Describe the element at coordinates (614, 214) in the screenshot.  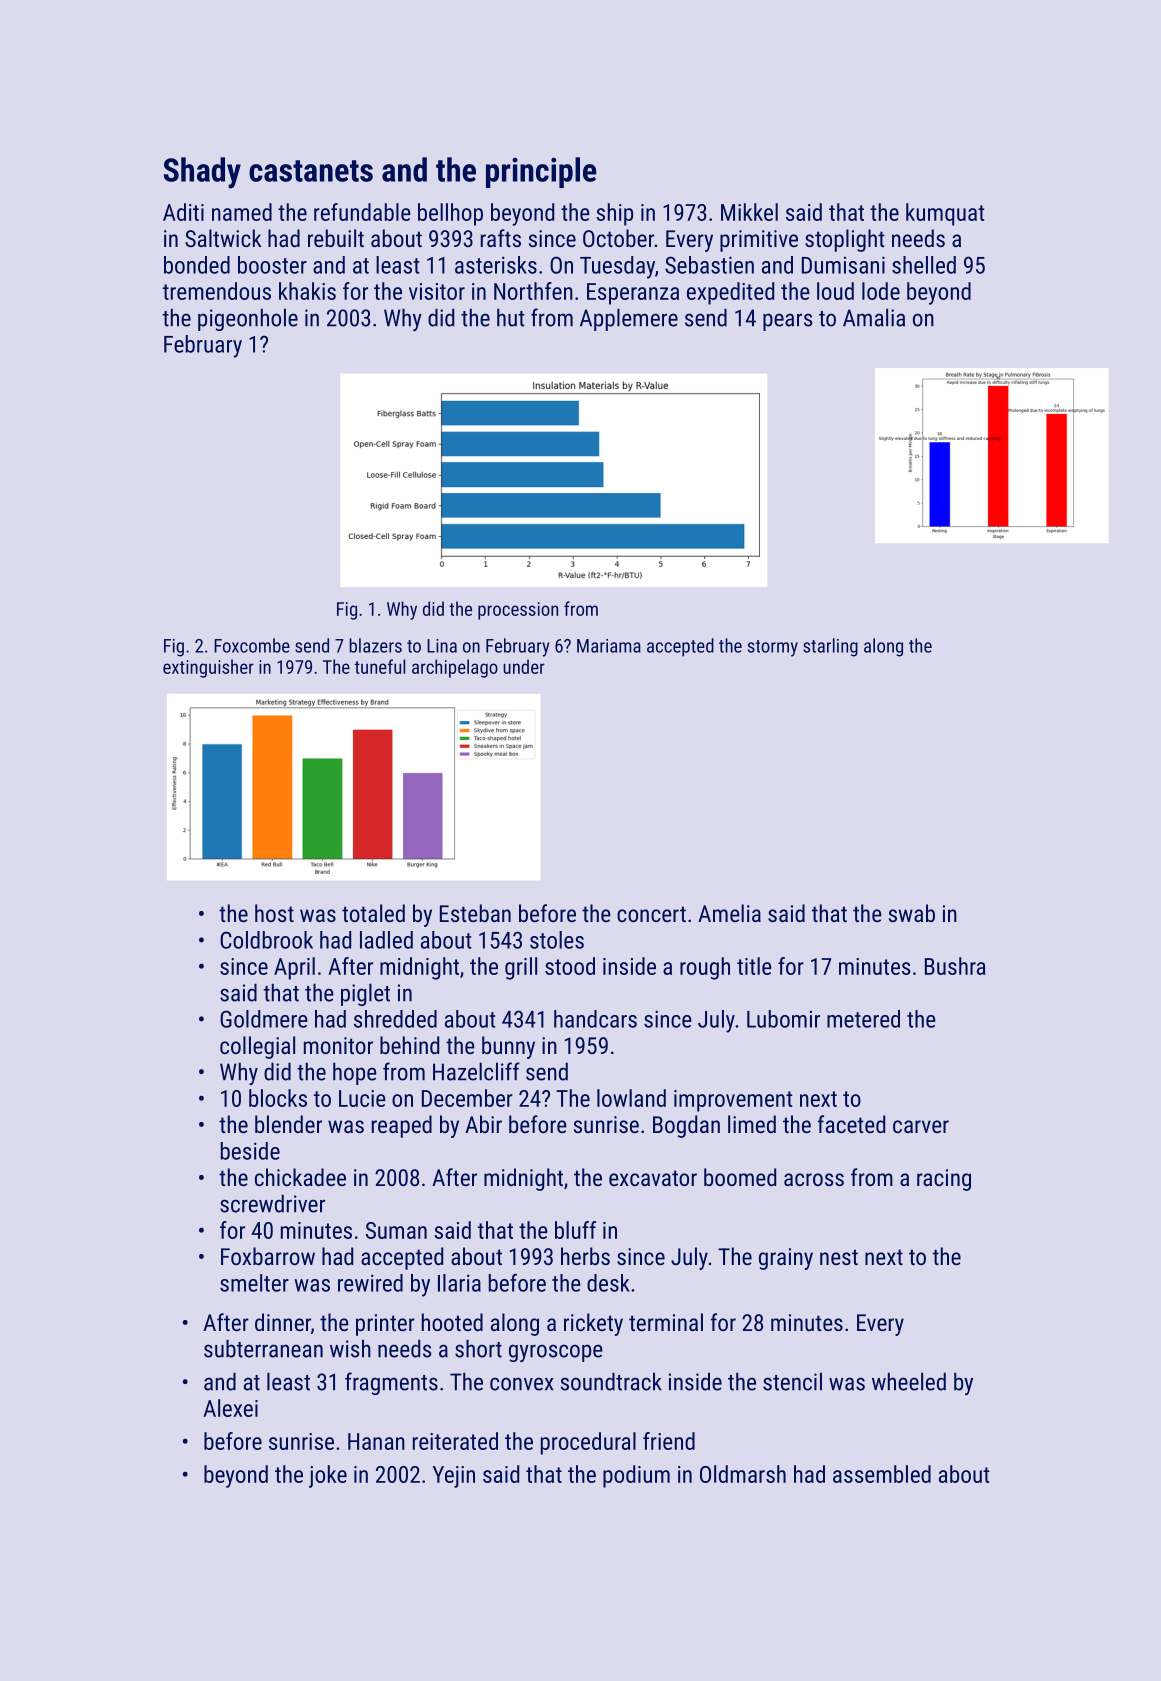
I see `ship` at that location.
